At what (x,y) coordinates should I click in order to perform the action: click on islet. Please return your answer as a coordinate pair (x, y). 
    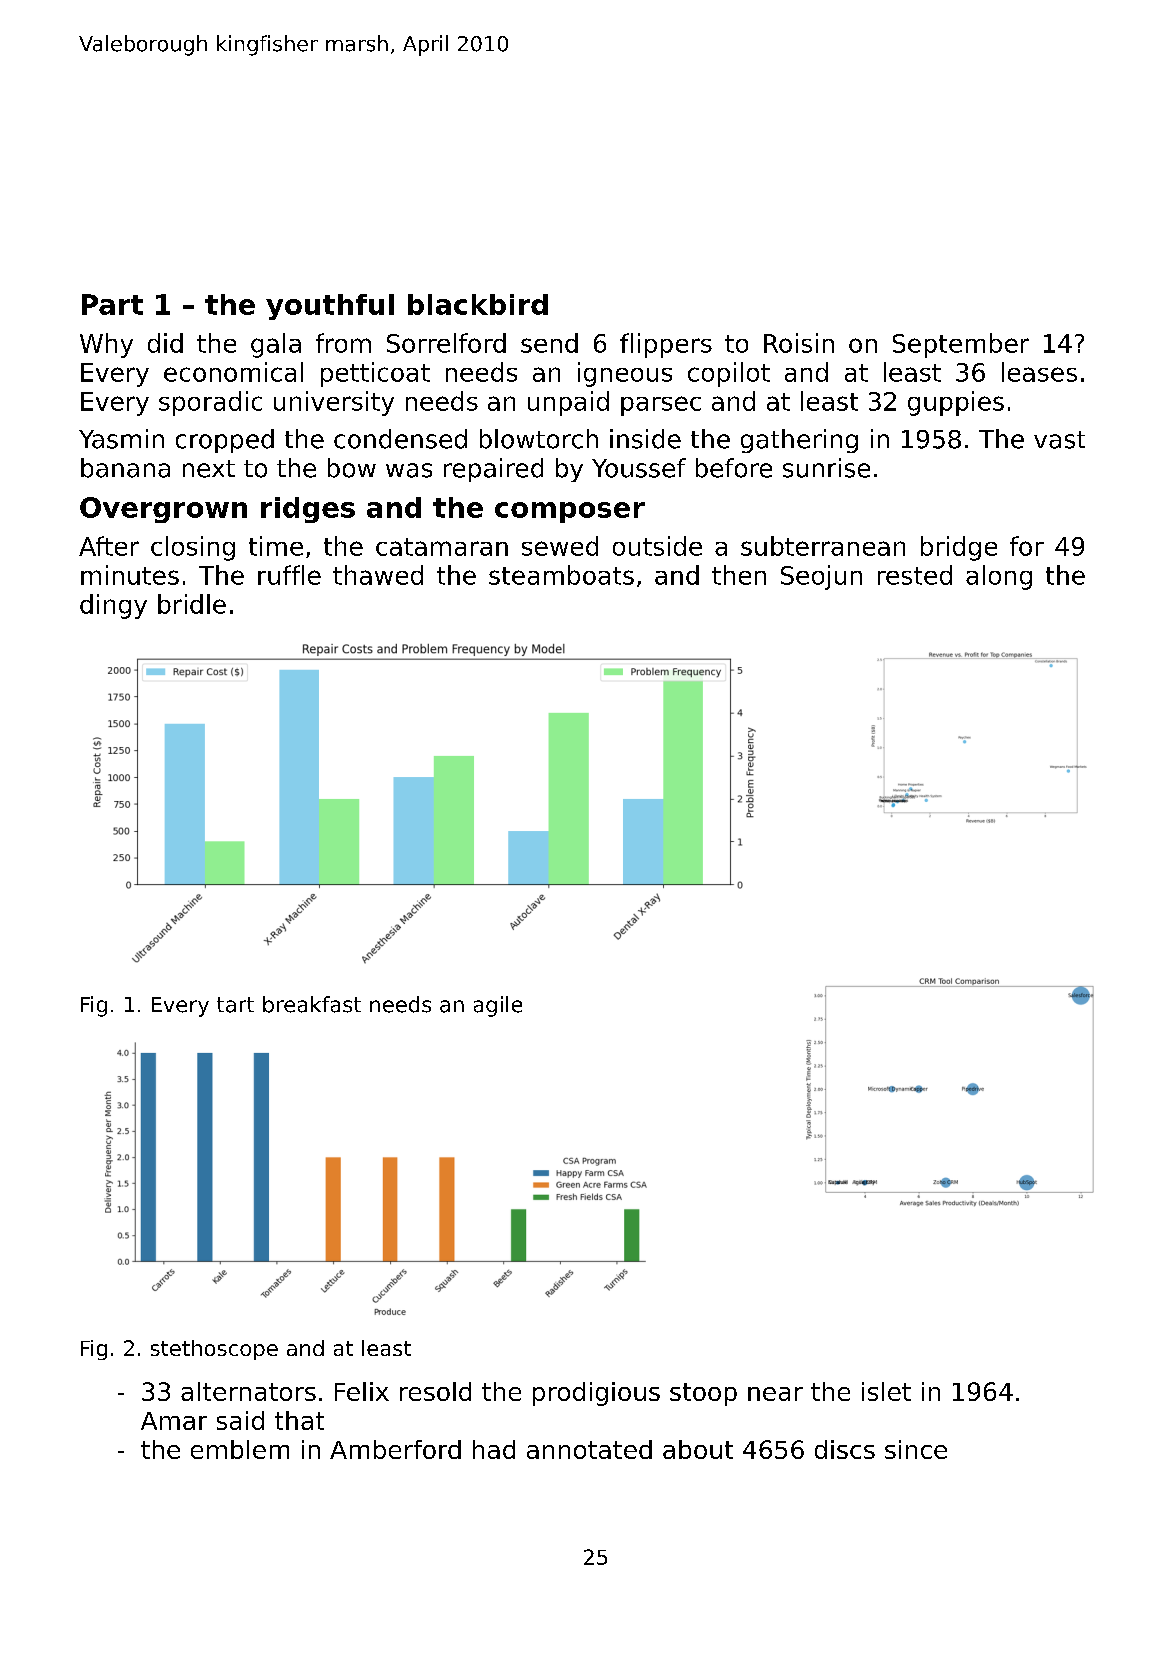
    Looking at the image, I should click on (886, 1391).
